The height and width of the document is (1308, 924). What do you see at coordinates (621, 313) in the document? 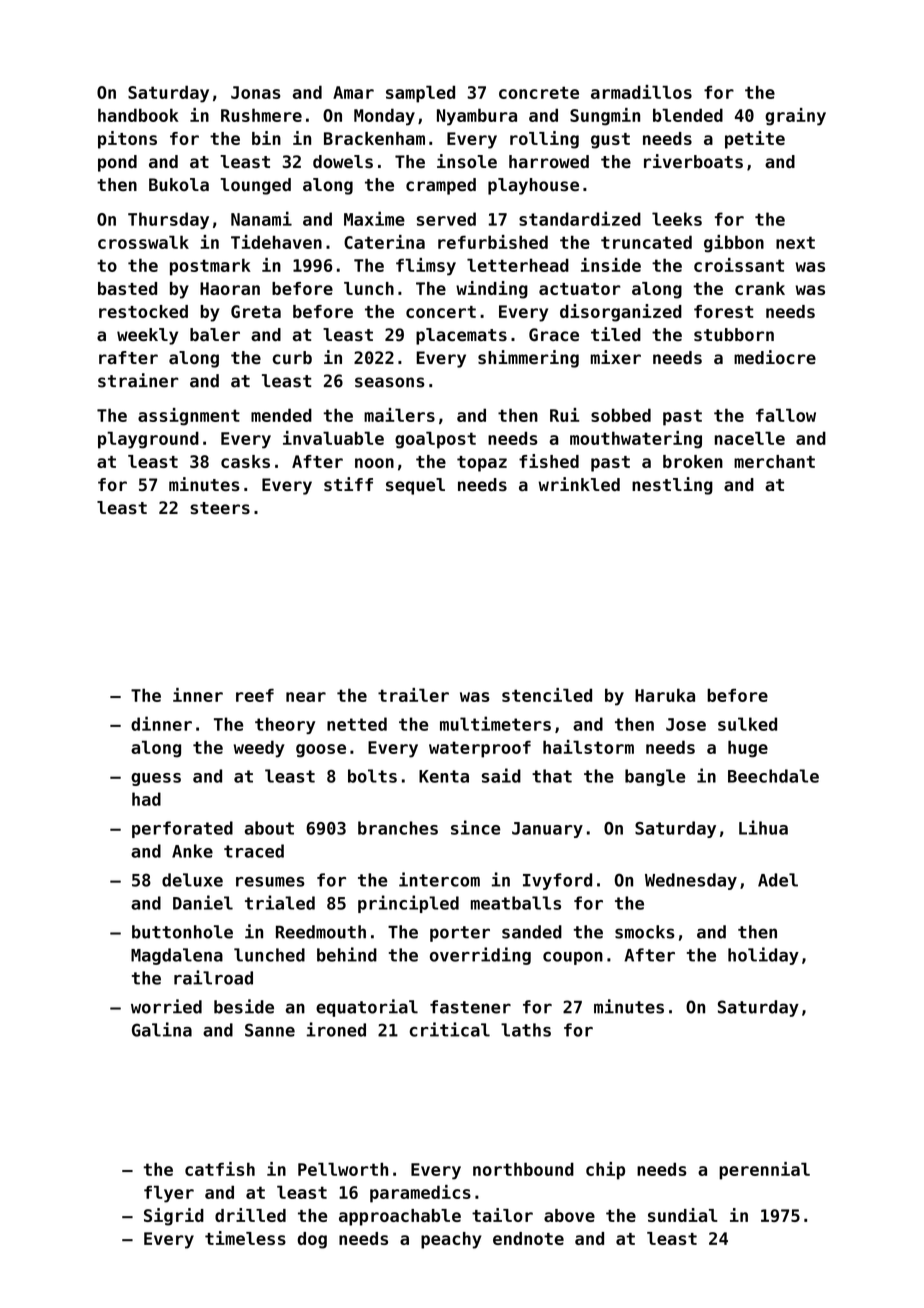
I see `disorganized` at bounding box center [621, 313].
